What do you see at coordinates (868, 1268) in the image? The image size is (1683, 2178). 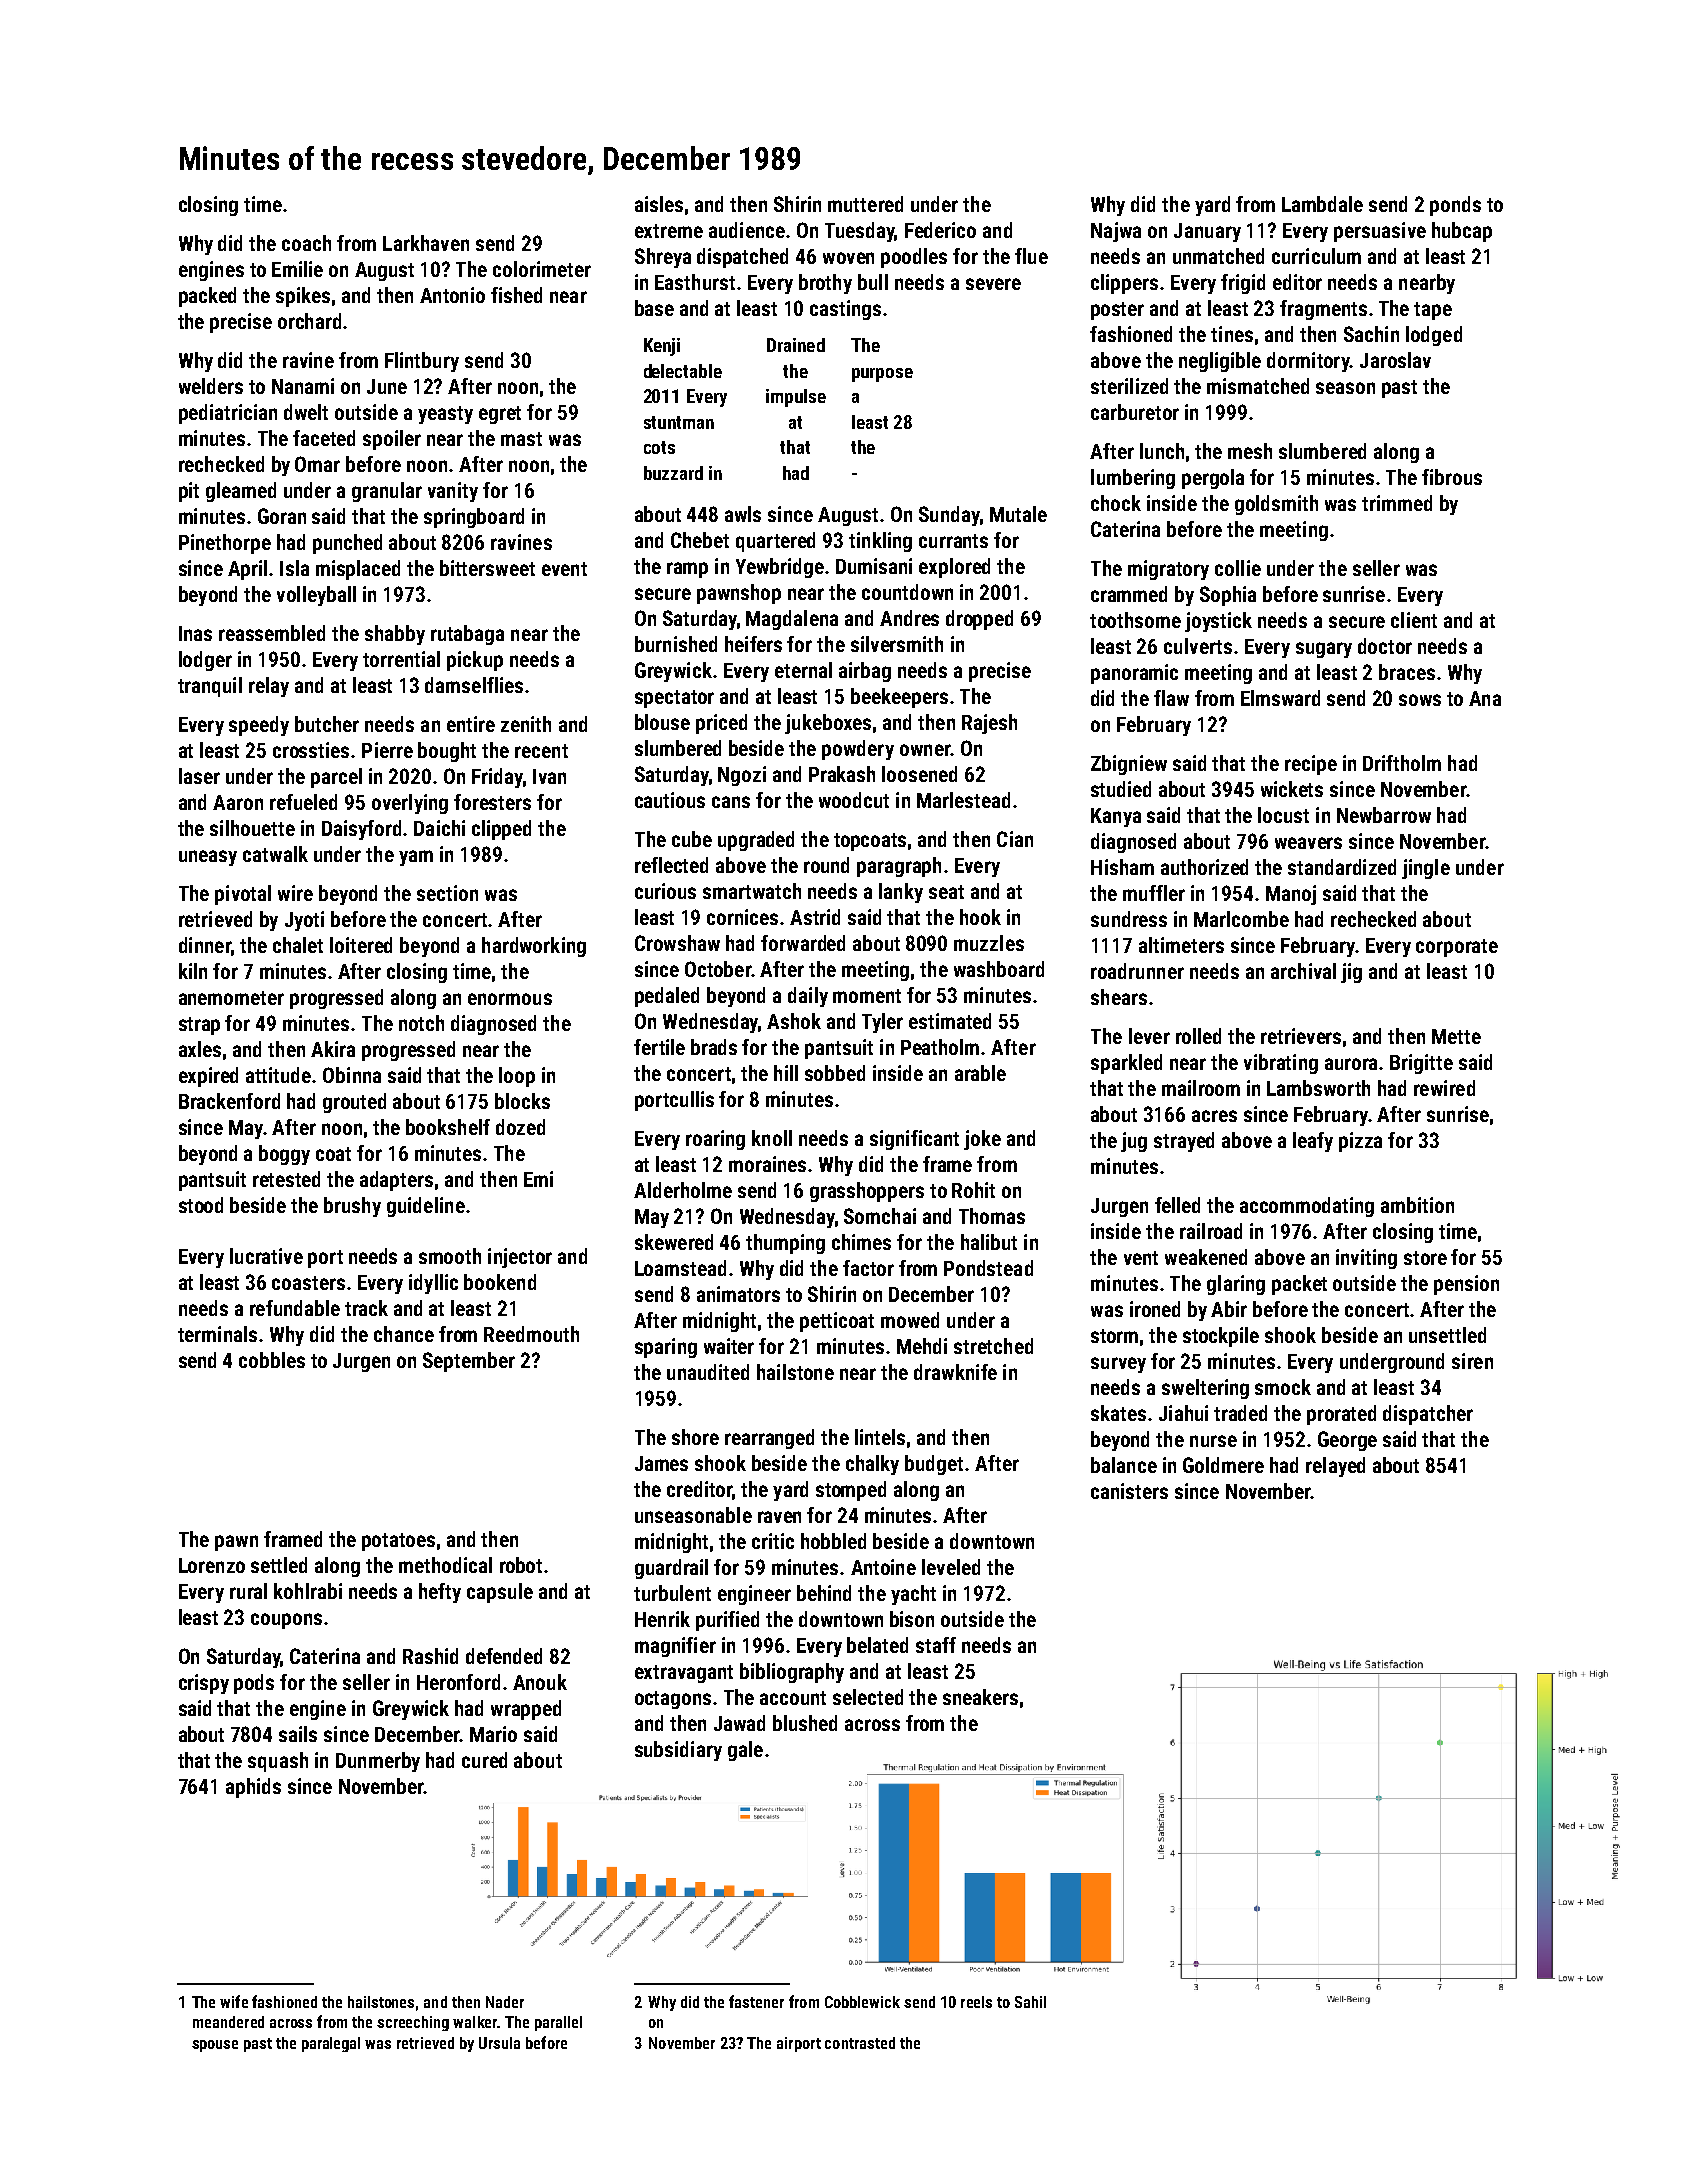 I see `factor` at bounding box center [868, 1268].
